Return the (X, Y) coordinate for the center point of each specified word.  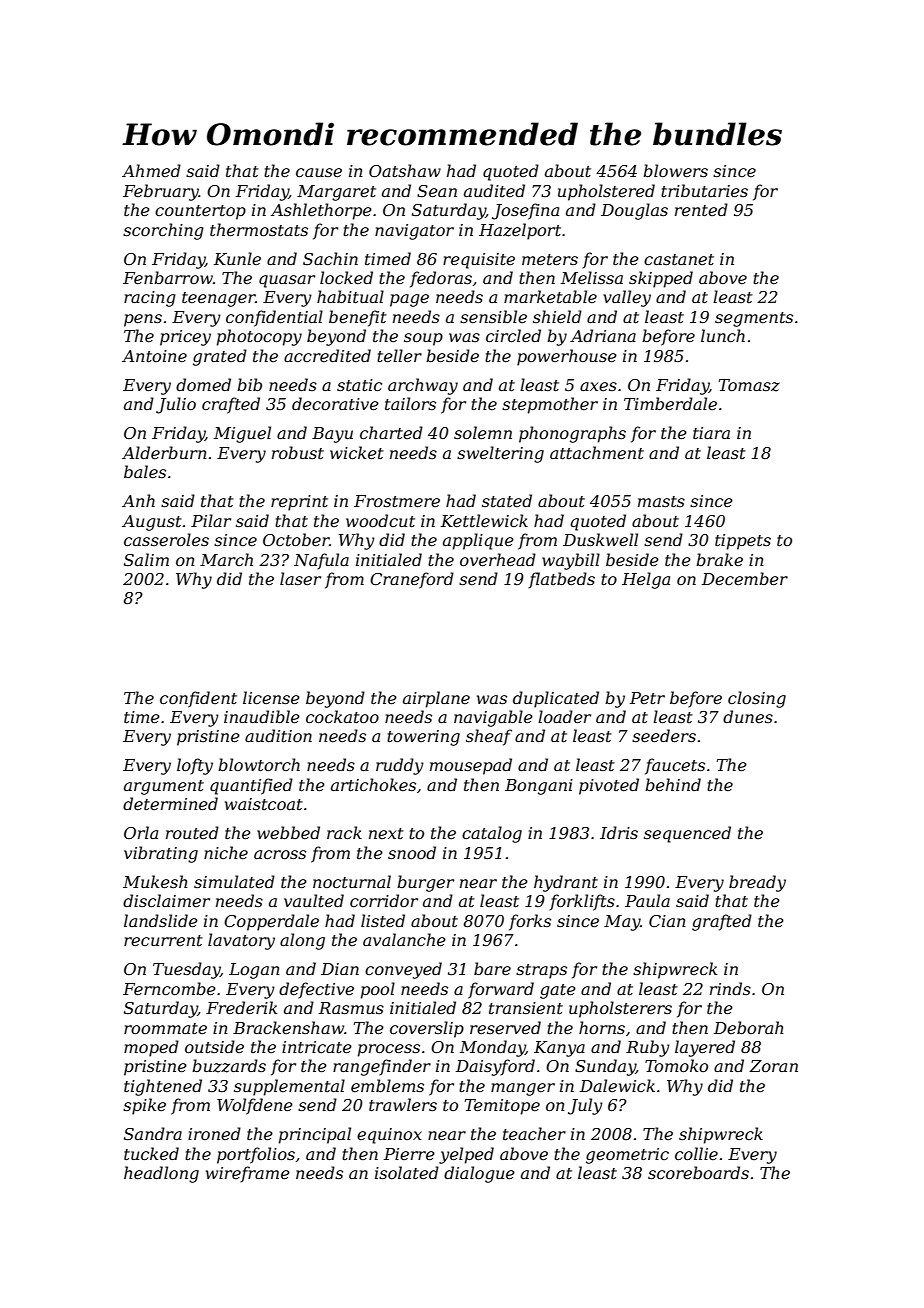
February (161, 192)
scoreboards (698, 1172)
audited (494, 190)
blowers (675, 170)
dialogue (479, 1174)
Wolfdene (255, 1106)
